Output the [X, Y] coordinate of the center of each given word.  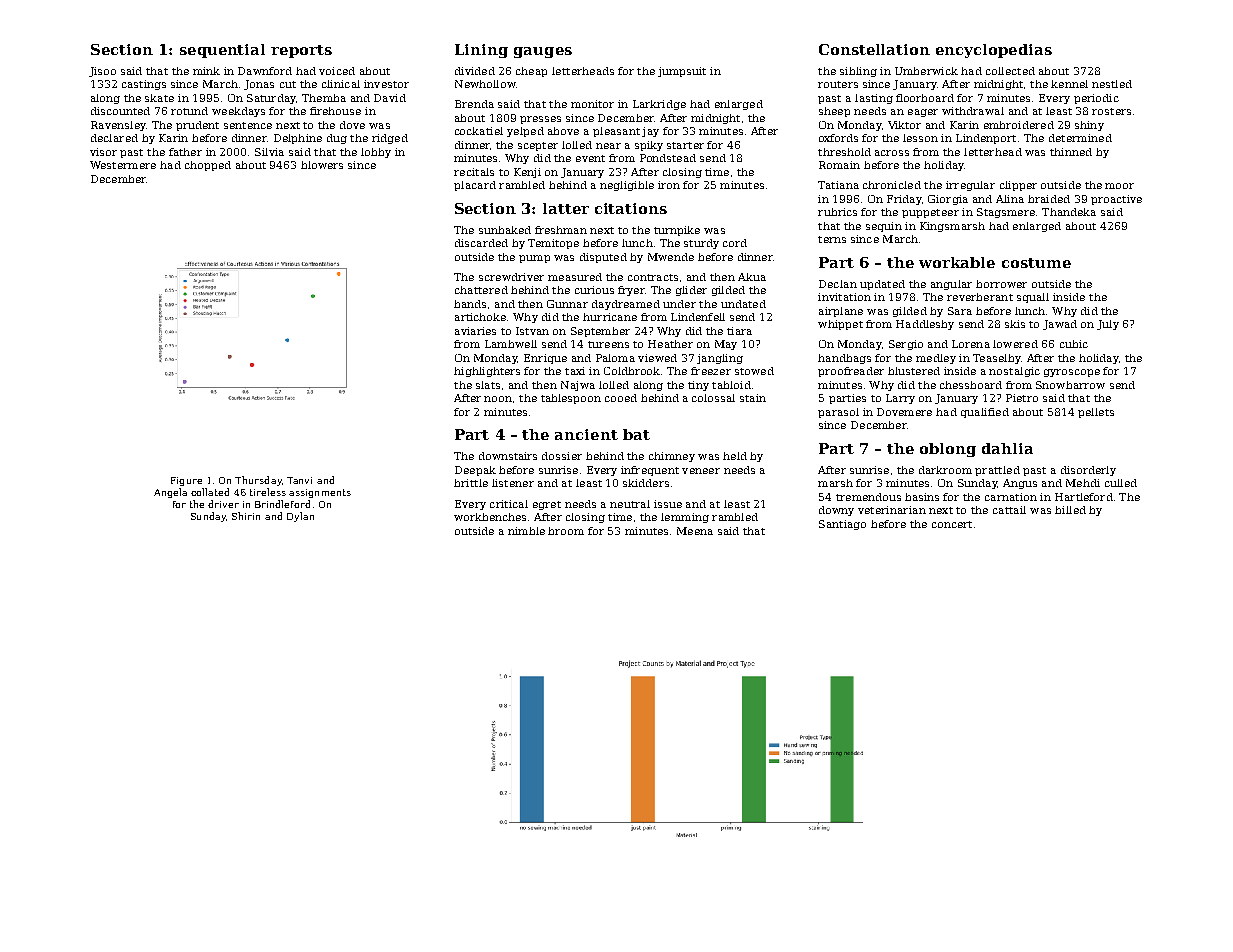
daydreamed [626, 305]
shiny [1089, 126]
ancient [586, 434]
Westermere [123, 165]
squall [1033, 298]
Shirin [246, 516]
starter [685, 145]
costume [1036, 263]
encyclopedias [994, 51]
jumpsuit [682, 72]
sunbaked [505, 230]
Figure [186, 481]
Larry [900, 399]
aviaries [475, 331]
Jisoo [102, 72]
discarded [481, 243]
